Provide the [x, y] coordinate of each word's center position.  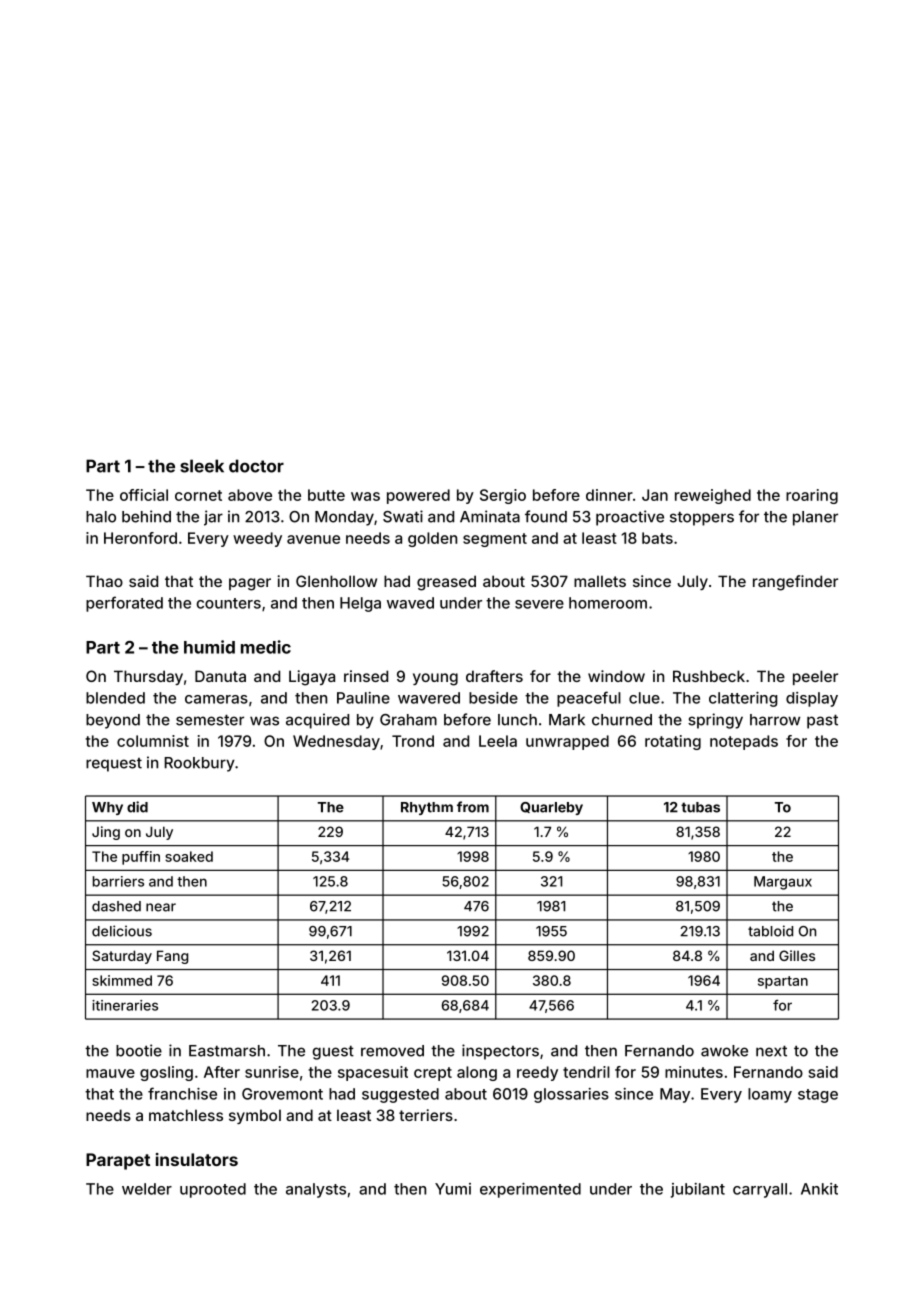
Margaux [783, 883]
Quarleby [551, 808]
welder [147, 1189]
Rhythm [427, 808]
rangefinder [795, 583]
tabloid [770, 931]
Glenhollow [336, 581]
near [161, 907]
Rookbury [199, 764]
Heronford [140, 538]
